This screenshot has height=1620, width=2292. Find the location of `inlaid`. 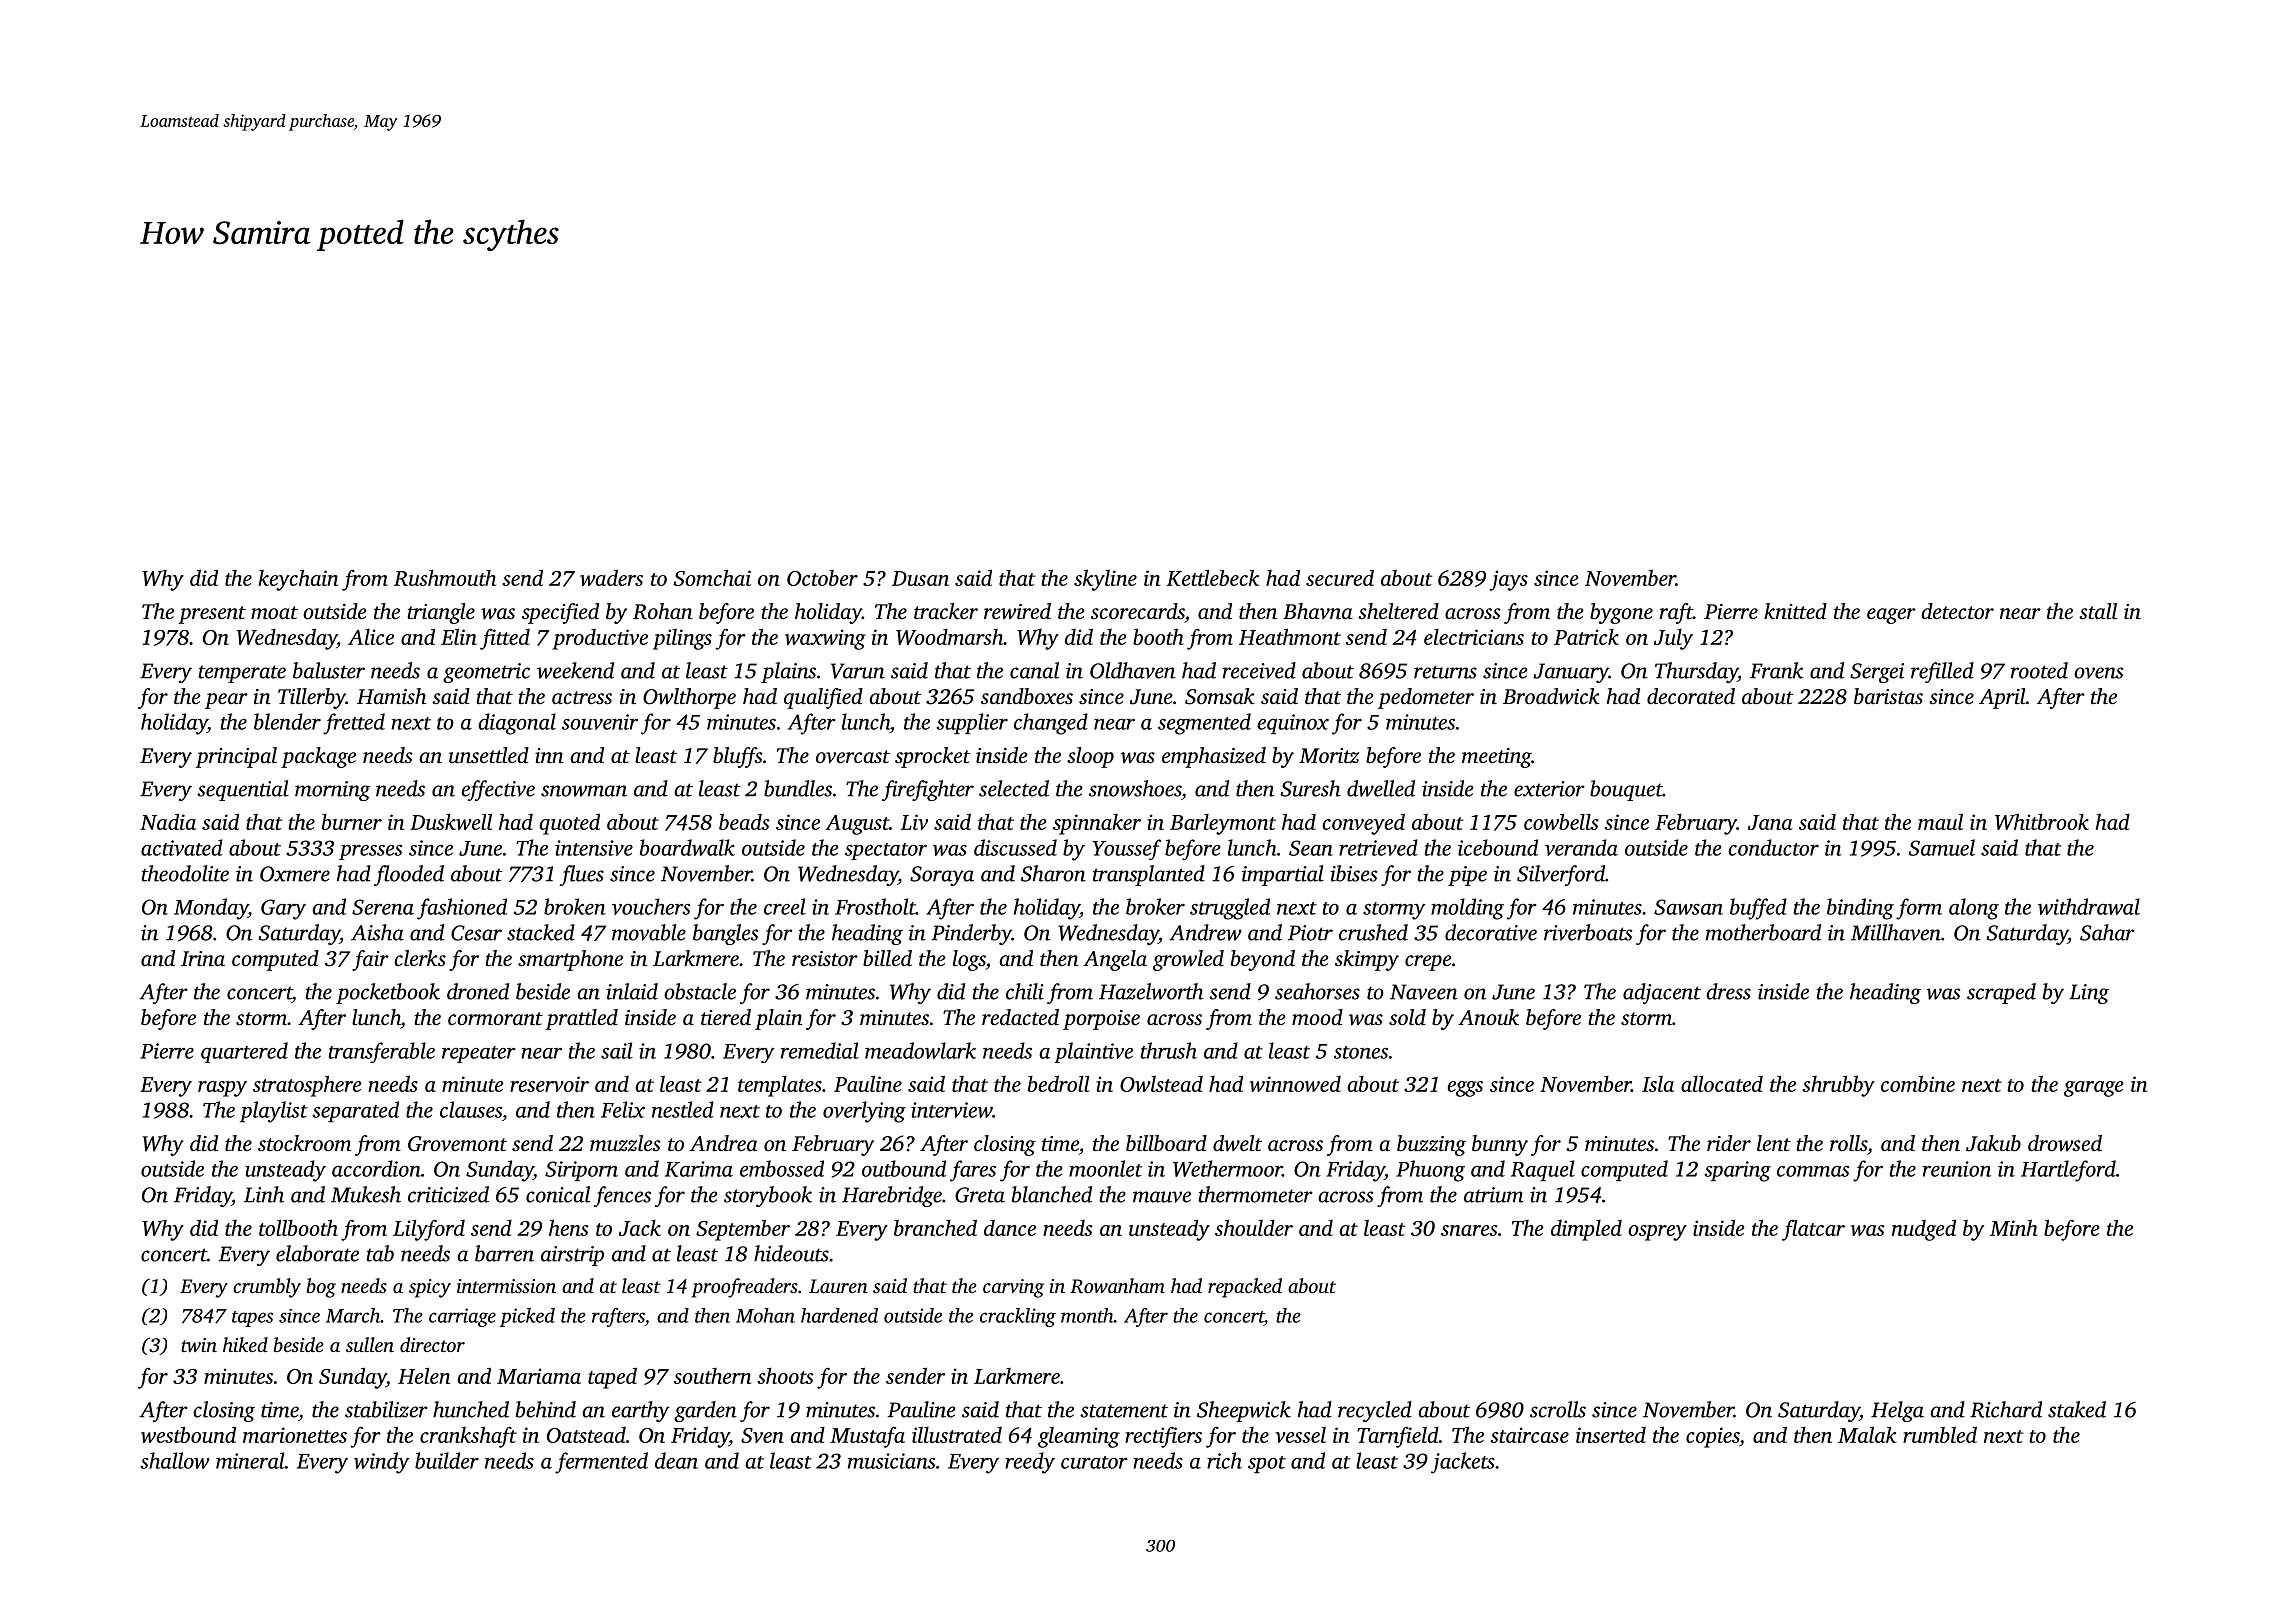

inlaid is located at coordinates (632, 991).
